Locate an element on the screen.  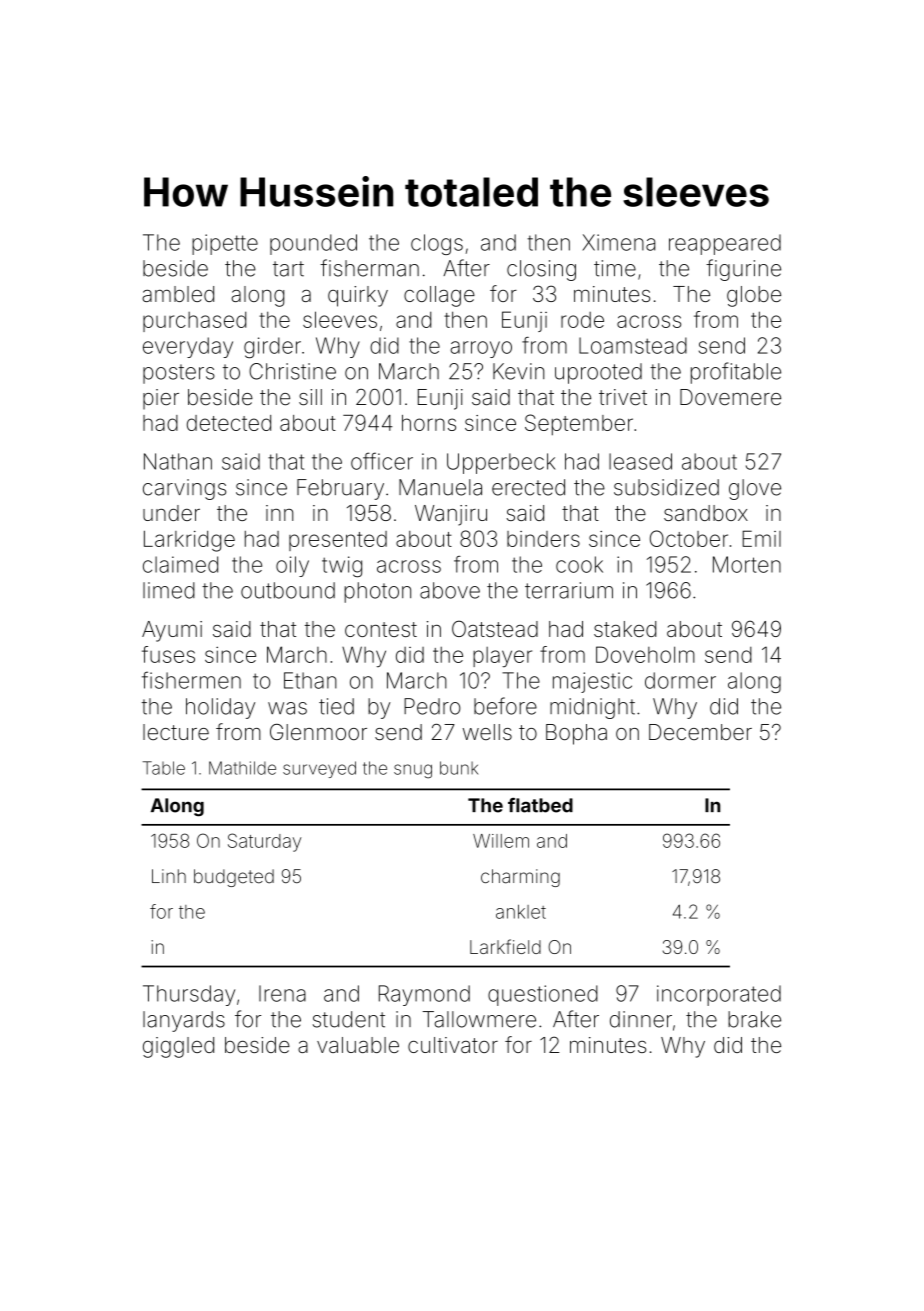
closing is located at coordinates (541, 270).
